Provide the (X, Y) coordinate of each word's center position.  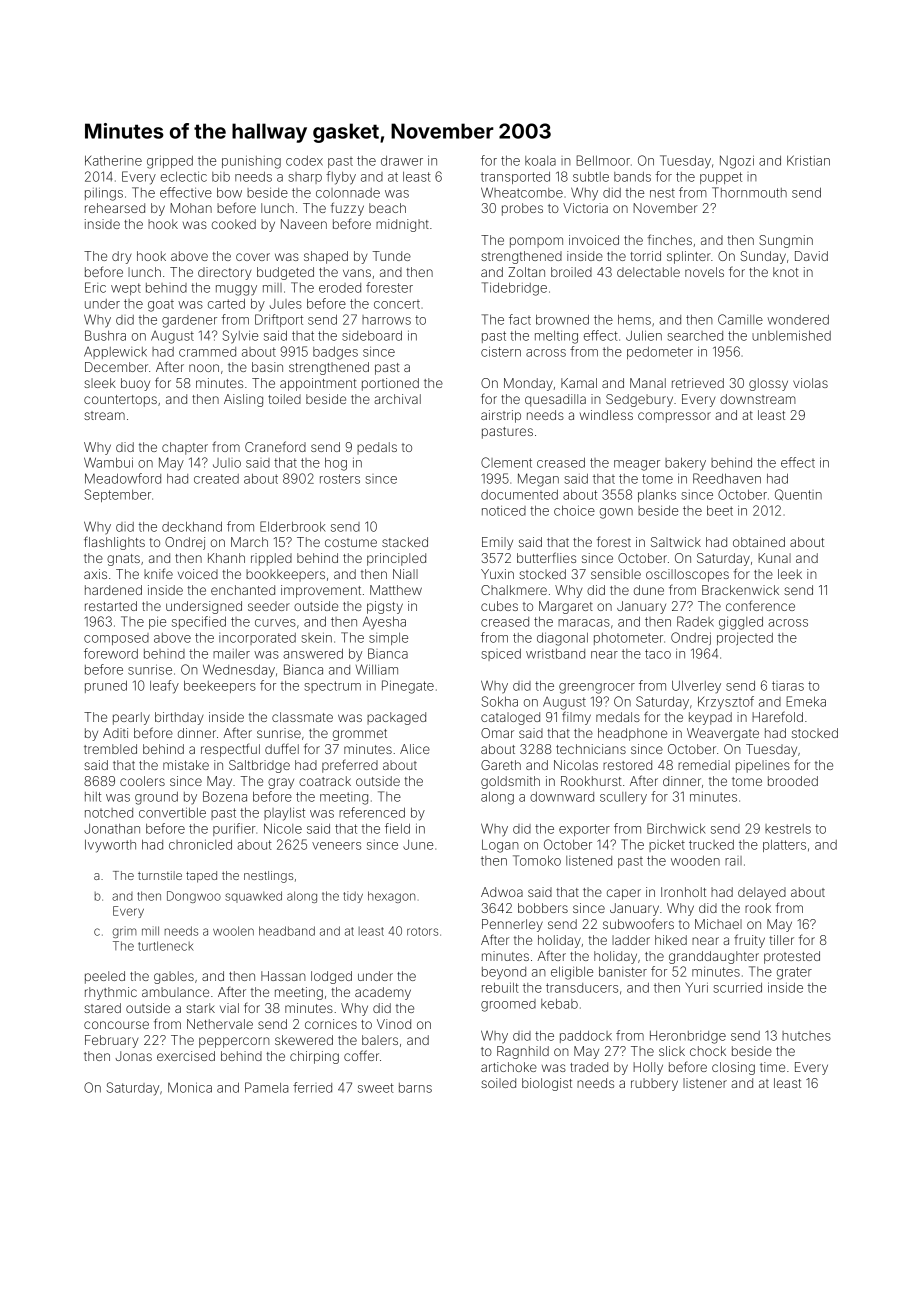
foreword (111, 653)
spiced (501, 655)
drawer (402, 161)
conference (760, 605)
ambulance (175, 992)
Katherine (113, 161)
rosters (340, 479)
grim (124, 932)
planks (657, 496)
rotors (422, 931)
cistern (501, 351)
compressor (674, 417)
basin (267, 367)
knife (158, 573)
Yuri (697, 987)
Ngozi (737, 162)
